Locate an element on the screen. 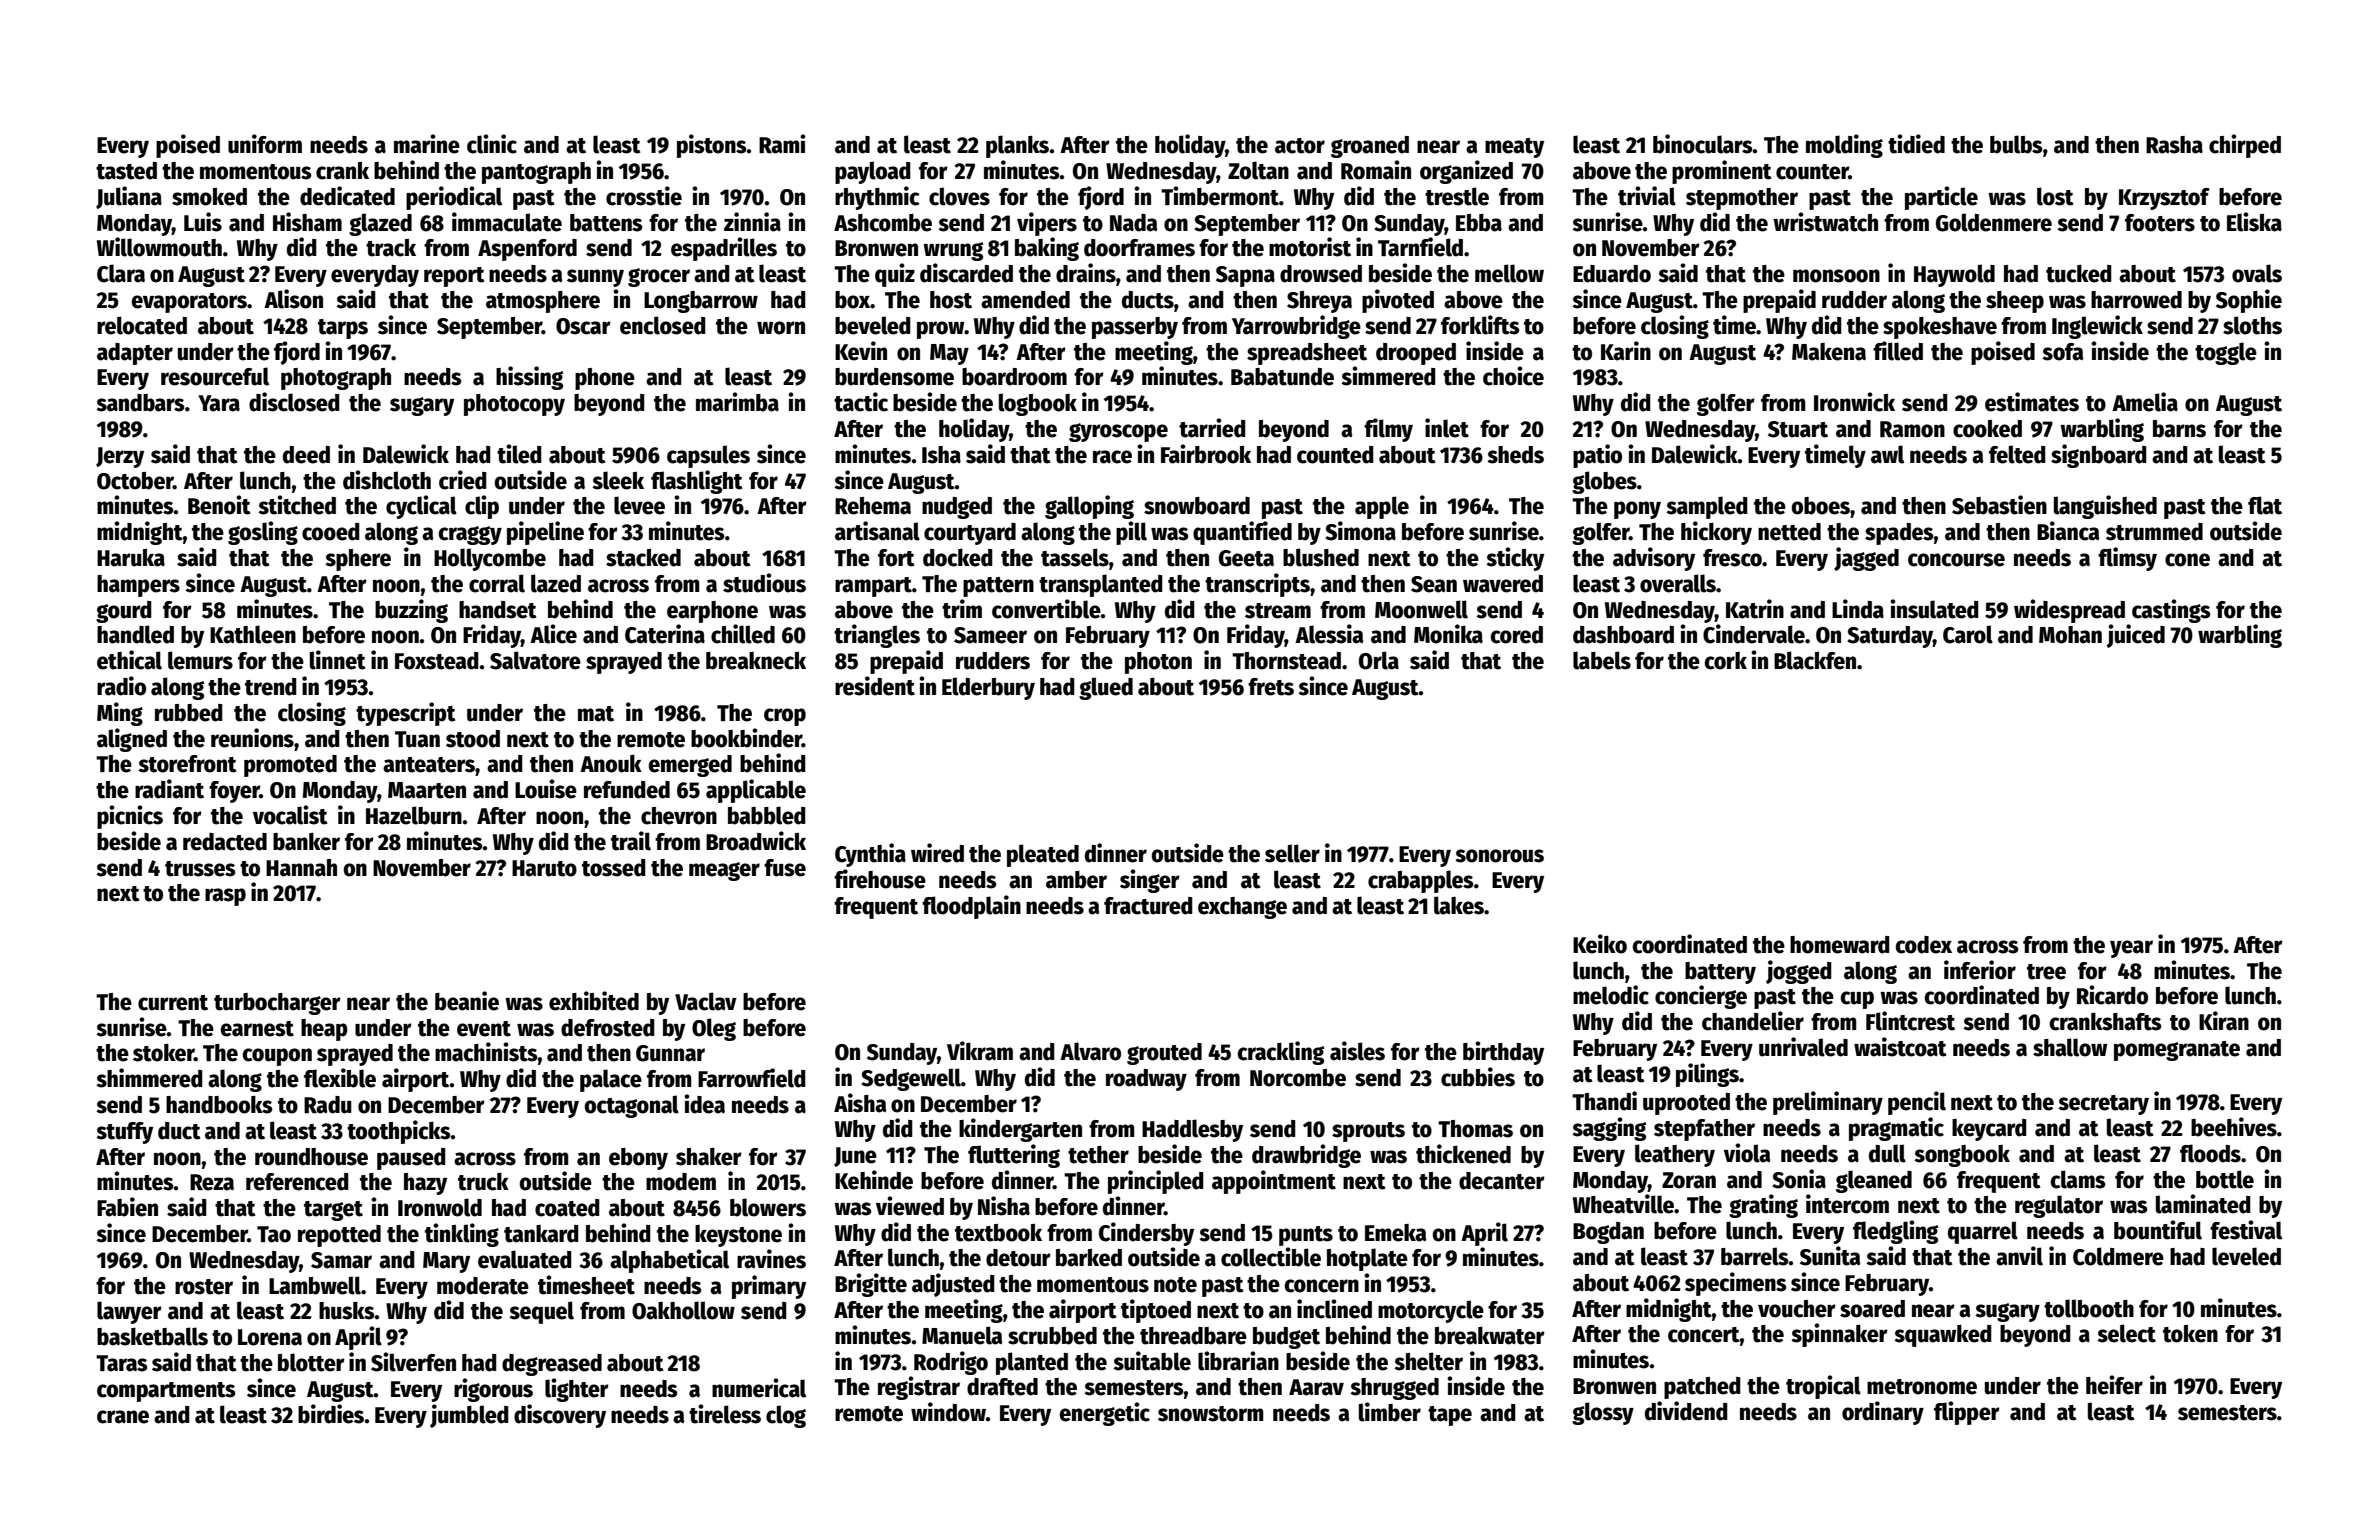 The height and width of the screenshot is (1539, 2379). molding is located at coordinates (1844, 146).
